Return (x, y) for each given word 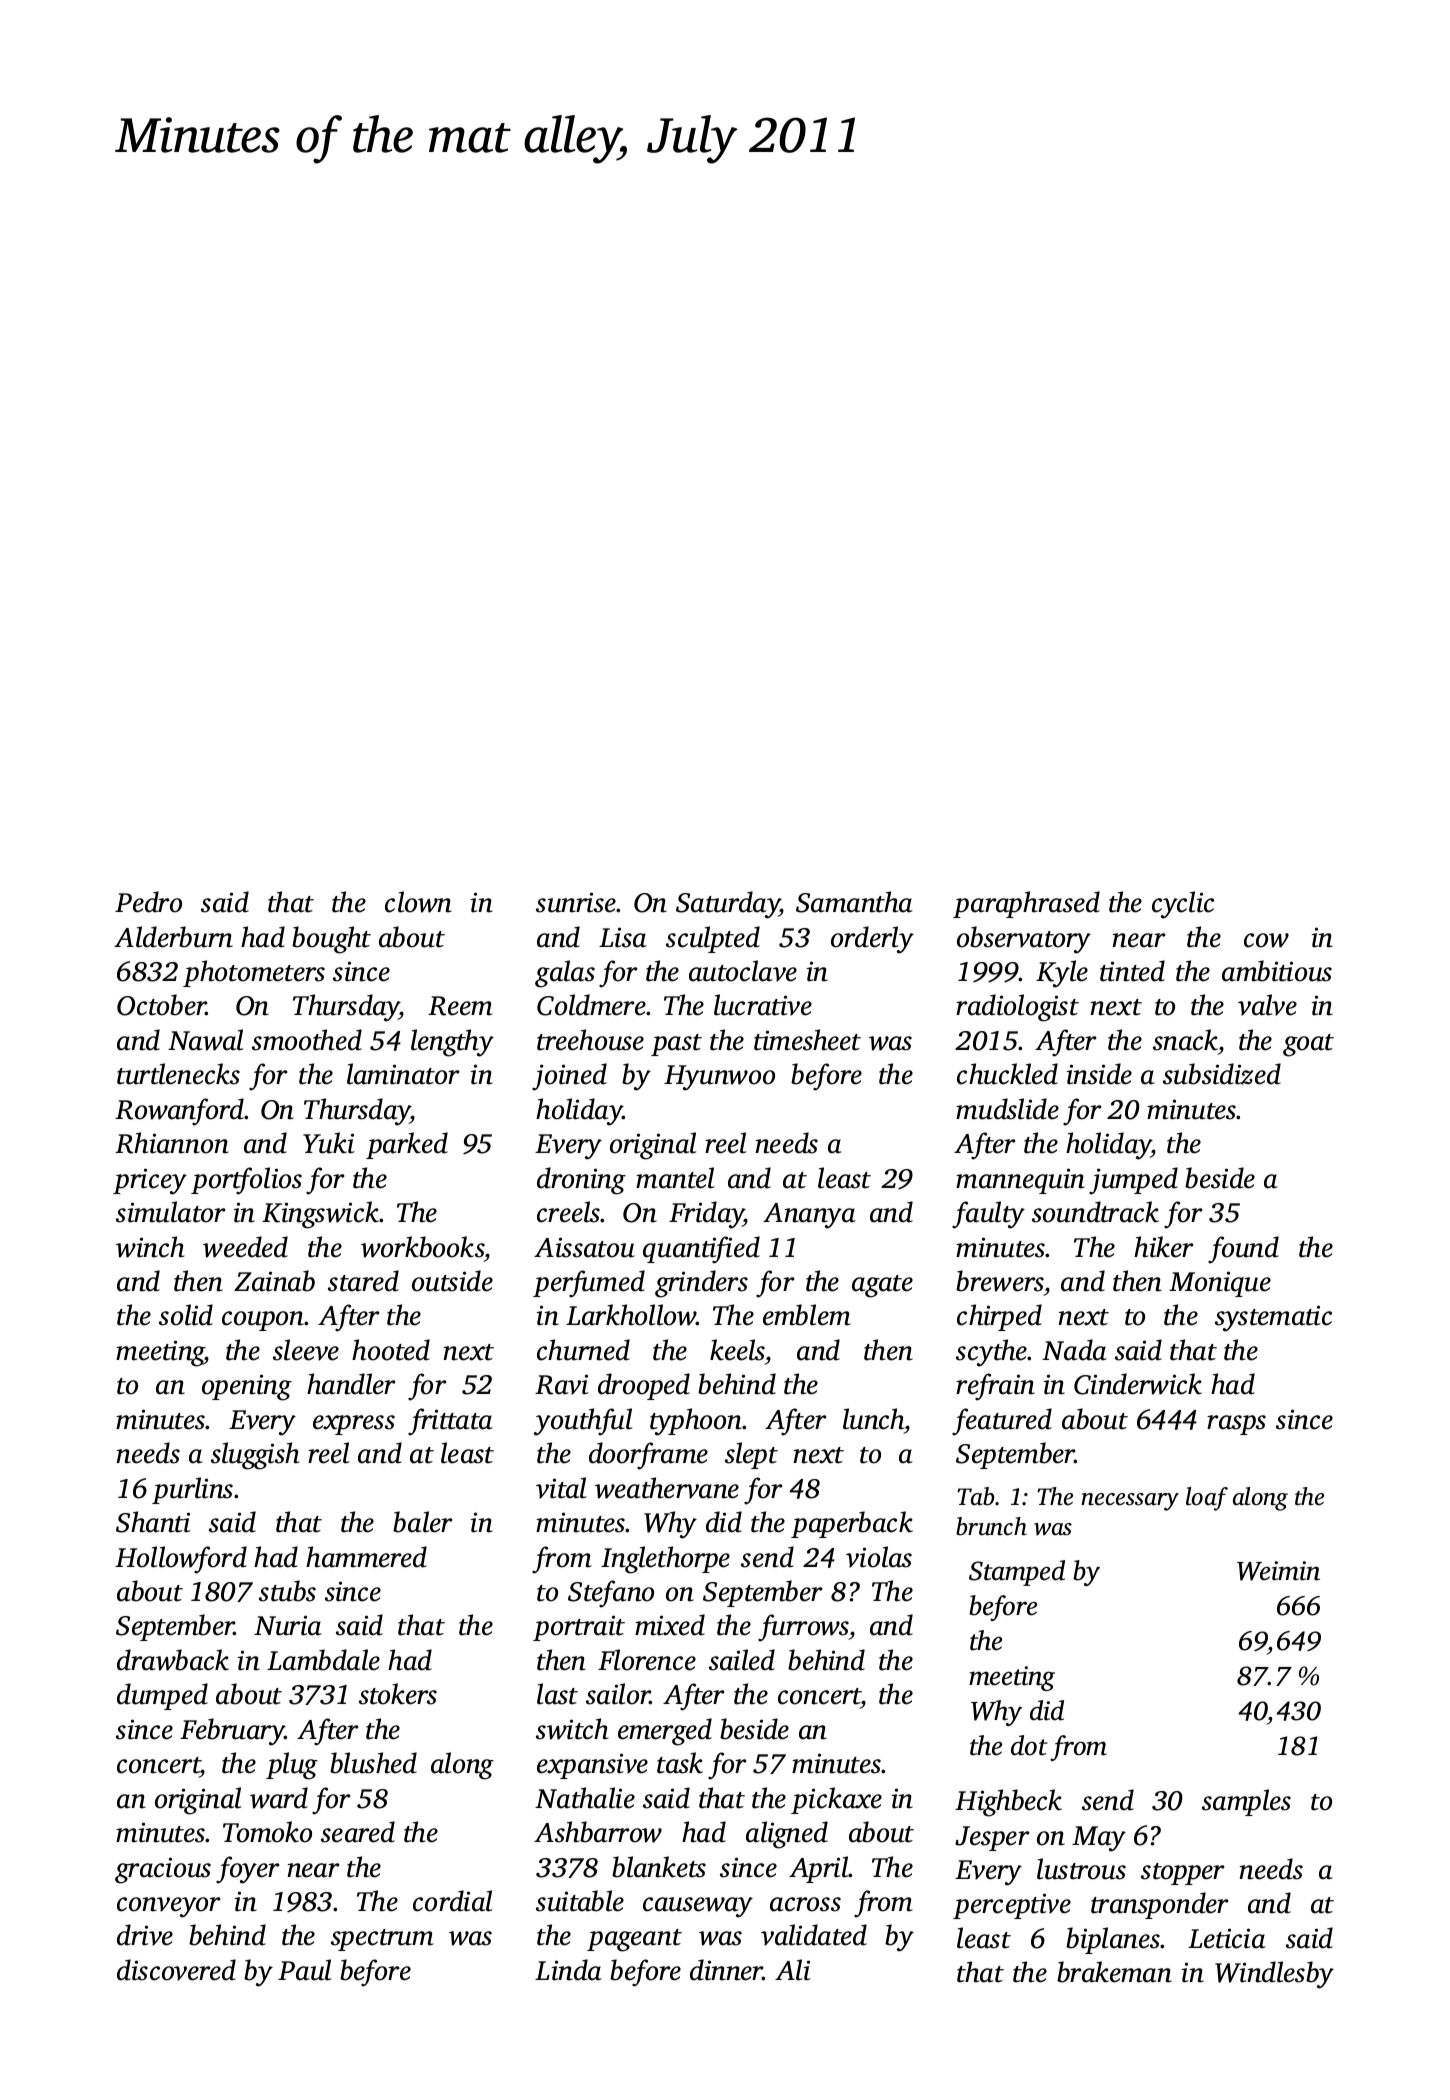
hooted (391, 1350)
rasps (1236, 1425)
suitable (580, 1901)
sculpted (713, 939)
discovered (176, 1970)
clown (418, 902)
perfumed (589, 1284)
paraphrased (1026, 904)
